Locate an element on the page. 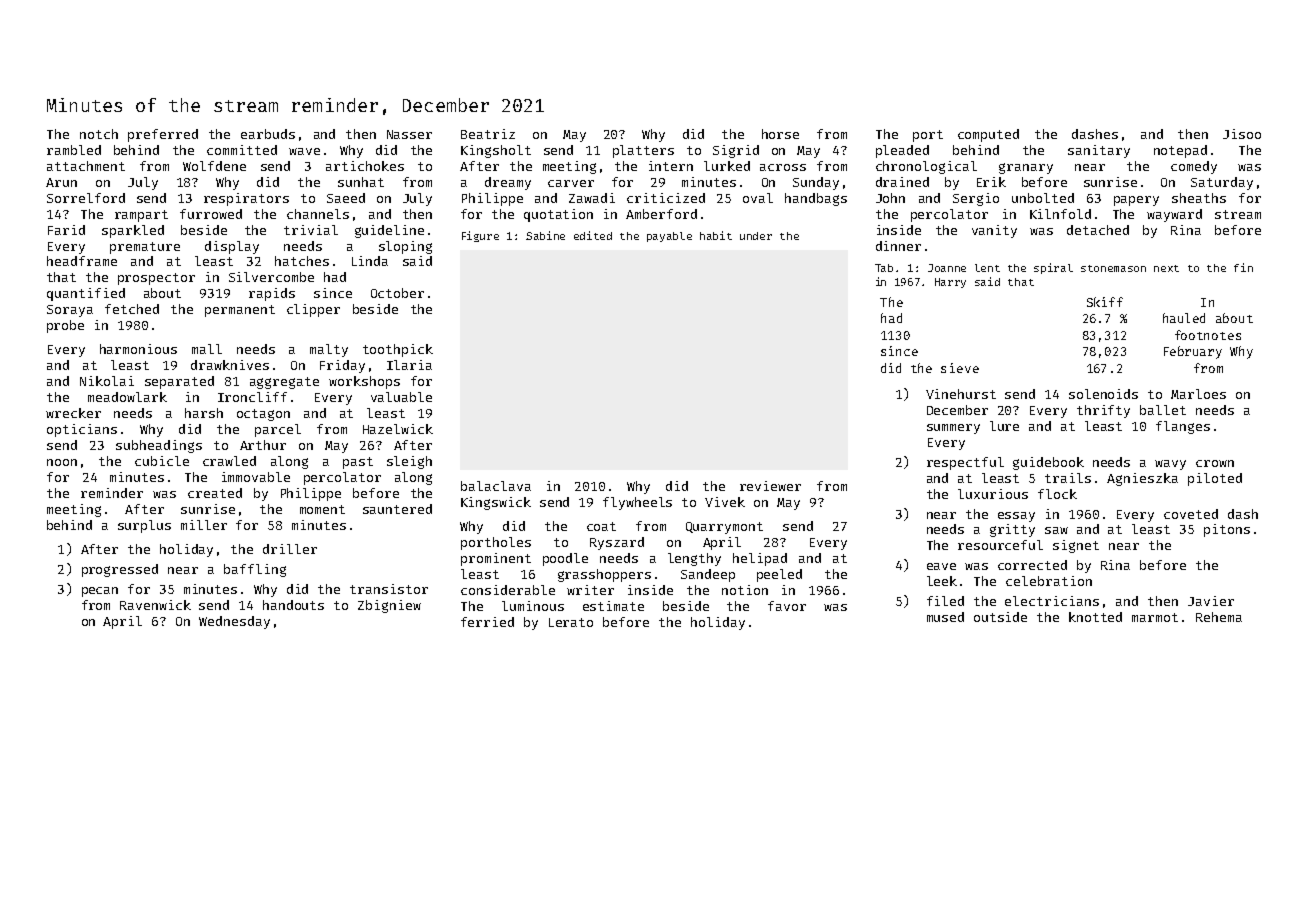 The height and width of the document is (924, 1308). handbags is located at coordinates (816, 199).
